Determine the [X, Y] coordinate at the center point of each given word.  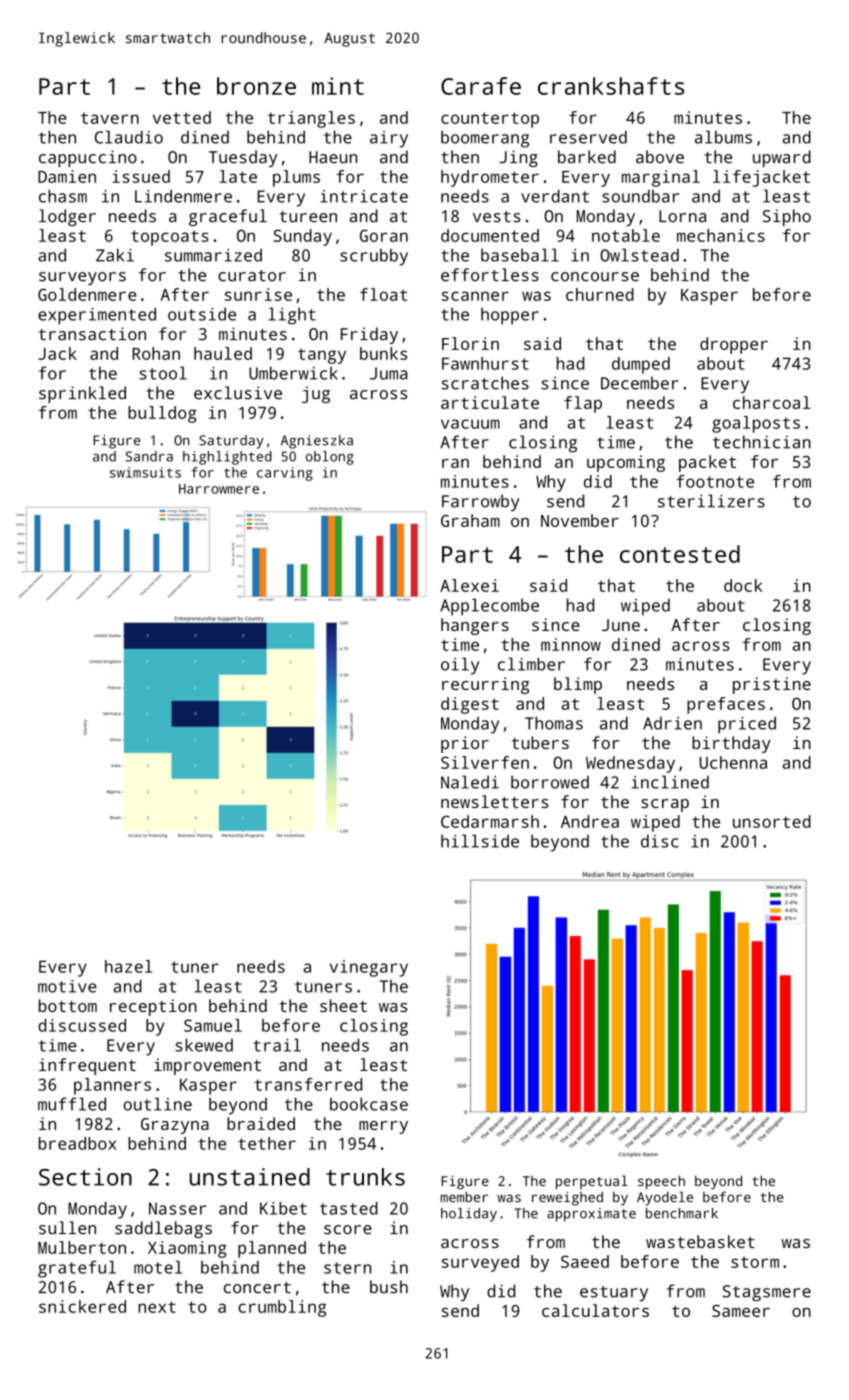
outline [157, 1104]
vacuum [470, 424]
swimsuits [145, 472]
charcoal [772, 402]
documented [490, 235]
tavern [110, 118]
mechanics [721, 235]
